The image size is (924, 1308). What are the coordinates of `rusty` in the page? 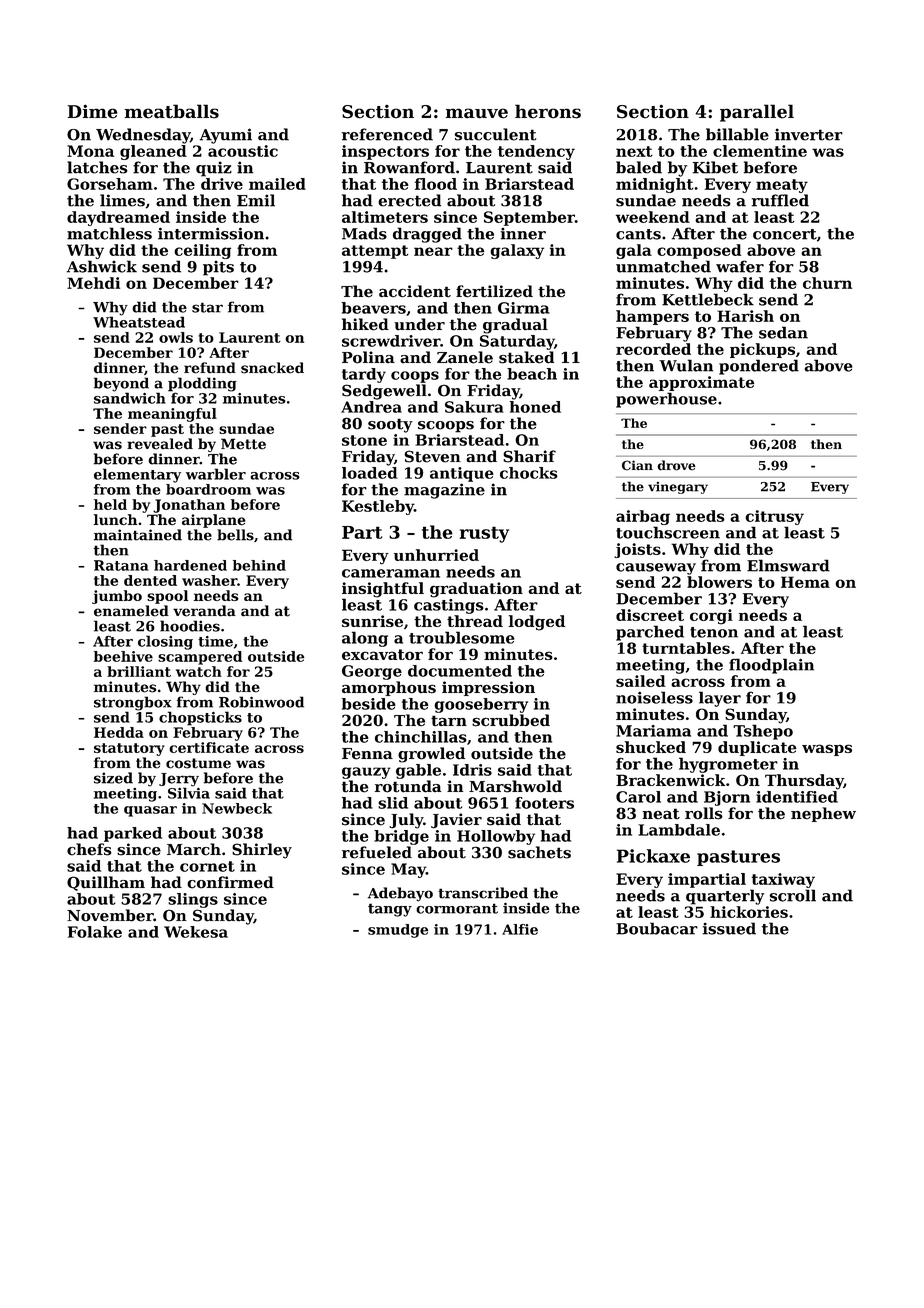 It's located at (484, 534).
